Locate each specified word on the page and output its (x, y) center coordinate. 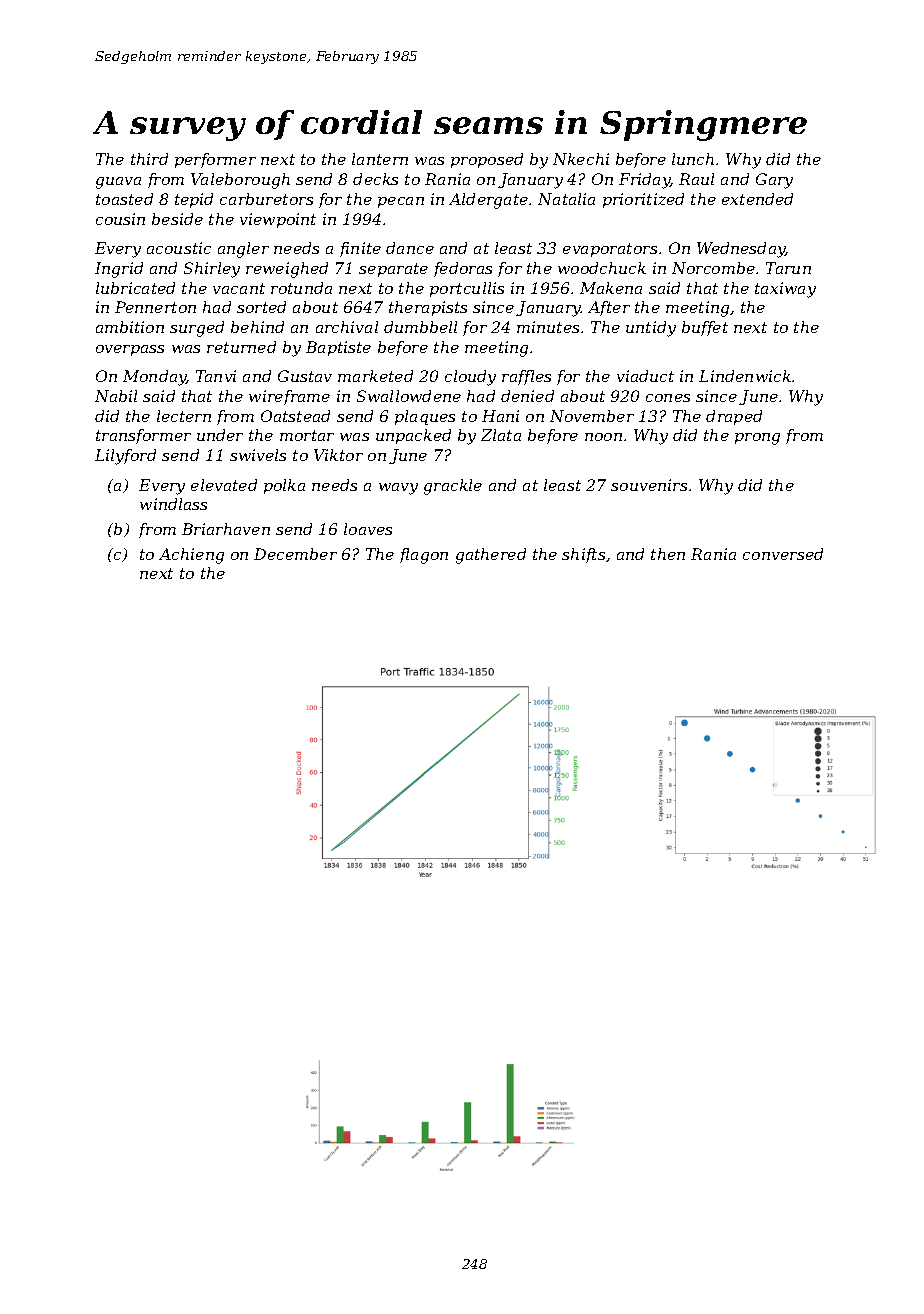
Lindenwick (745, 376)
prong (757, 439)
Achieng (191, 556)
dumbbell (420, 327)
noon (603, 437)
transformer (143, 436)
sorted (261, 307)
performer (215, 160)
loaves (368, 529)
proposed (487, 160)
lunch (693, 159)
